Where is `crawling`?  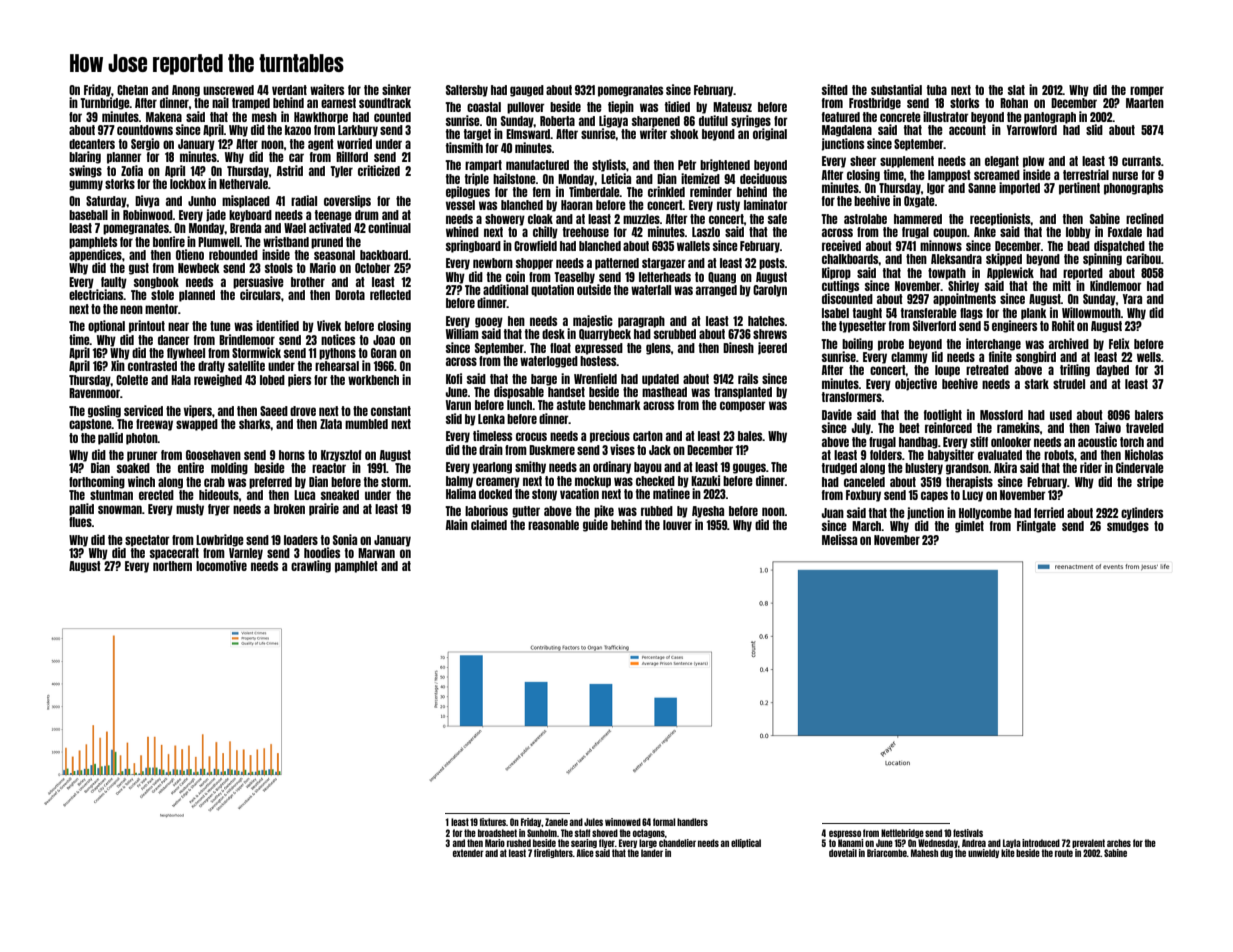 crawling is located at coordinates (311, 566).
